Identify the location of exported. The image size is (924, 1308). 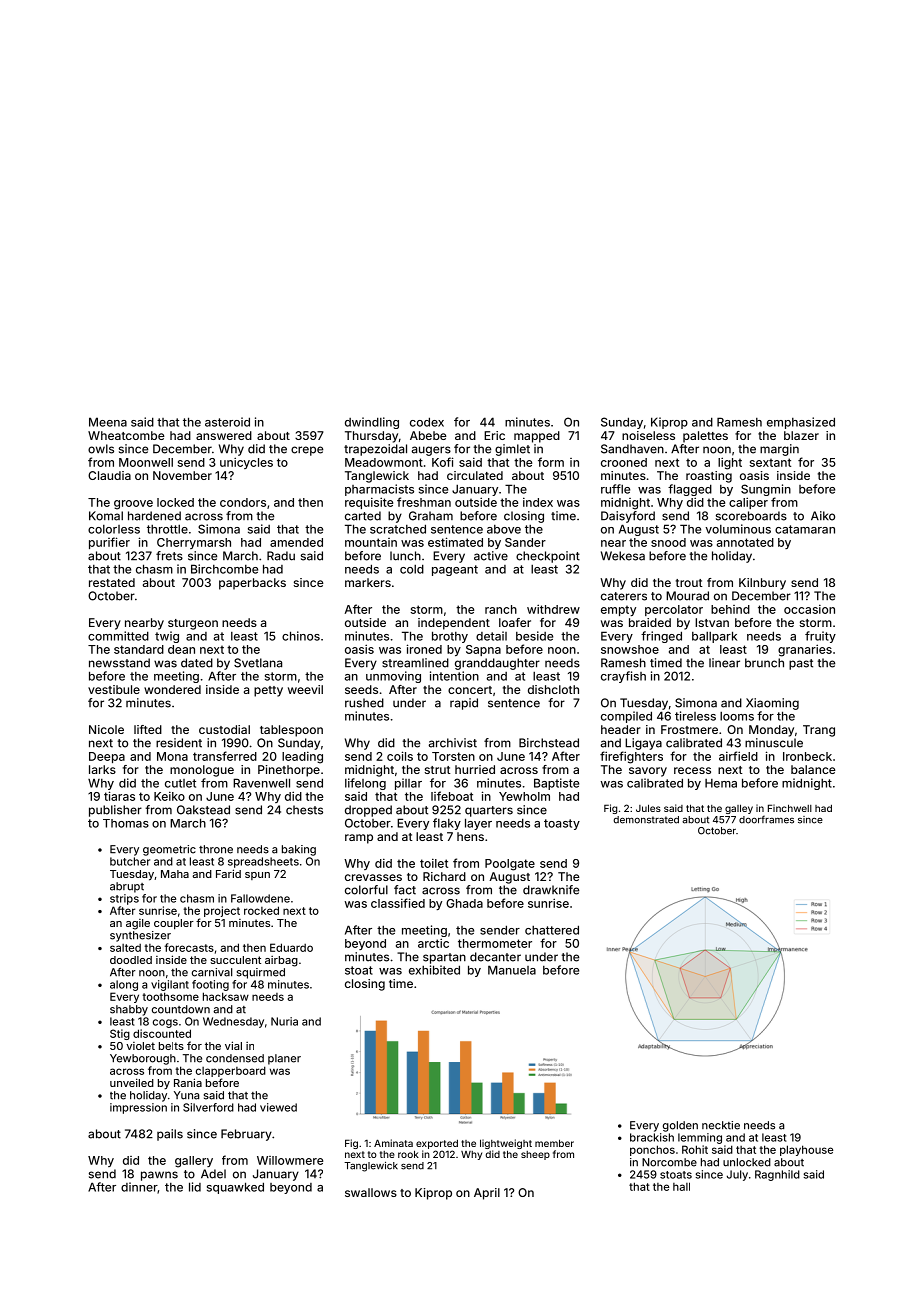
(437, 1144).
